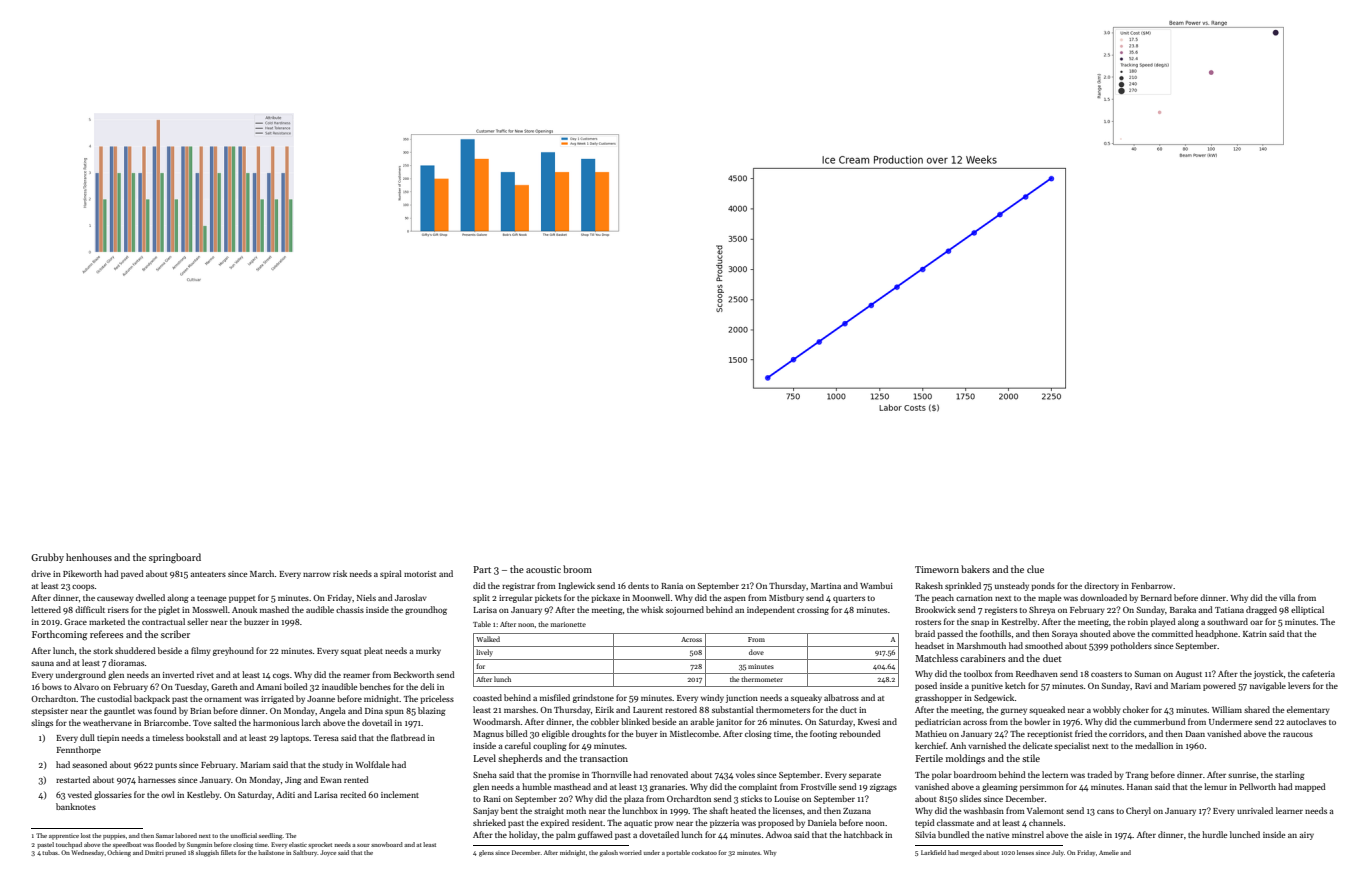 This screenshot has height=887, width=1372. What do you see at coordinates (518, 587) in the screenshot?
I see `registrar` at bounding box center [518, 587].
